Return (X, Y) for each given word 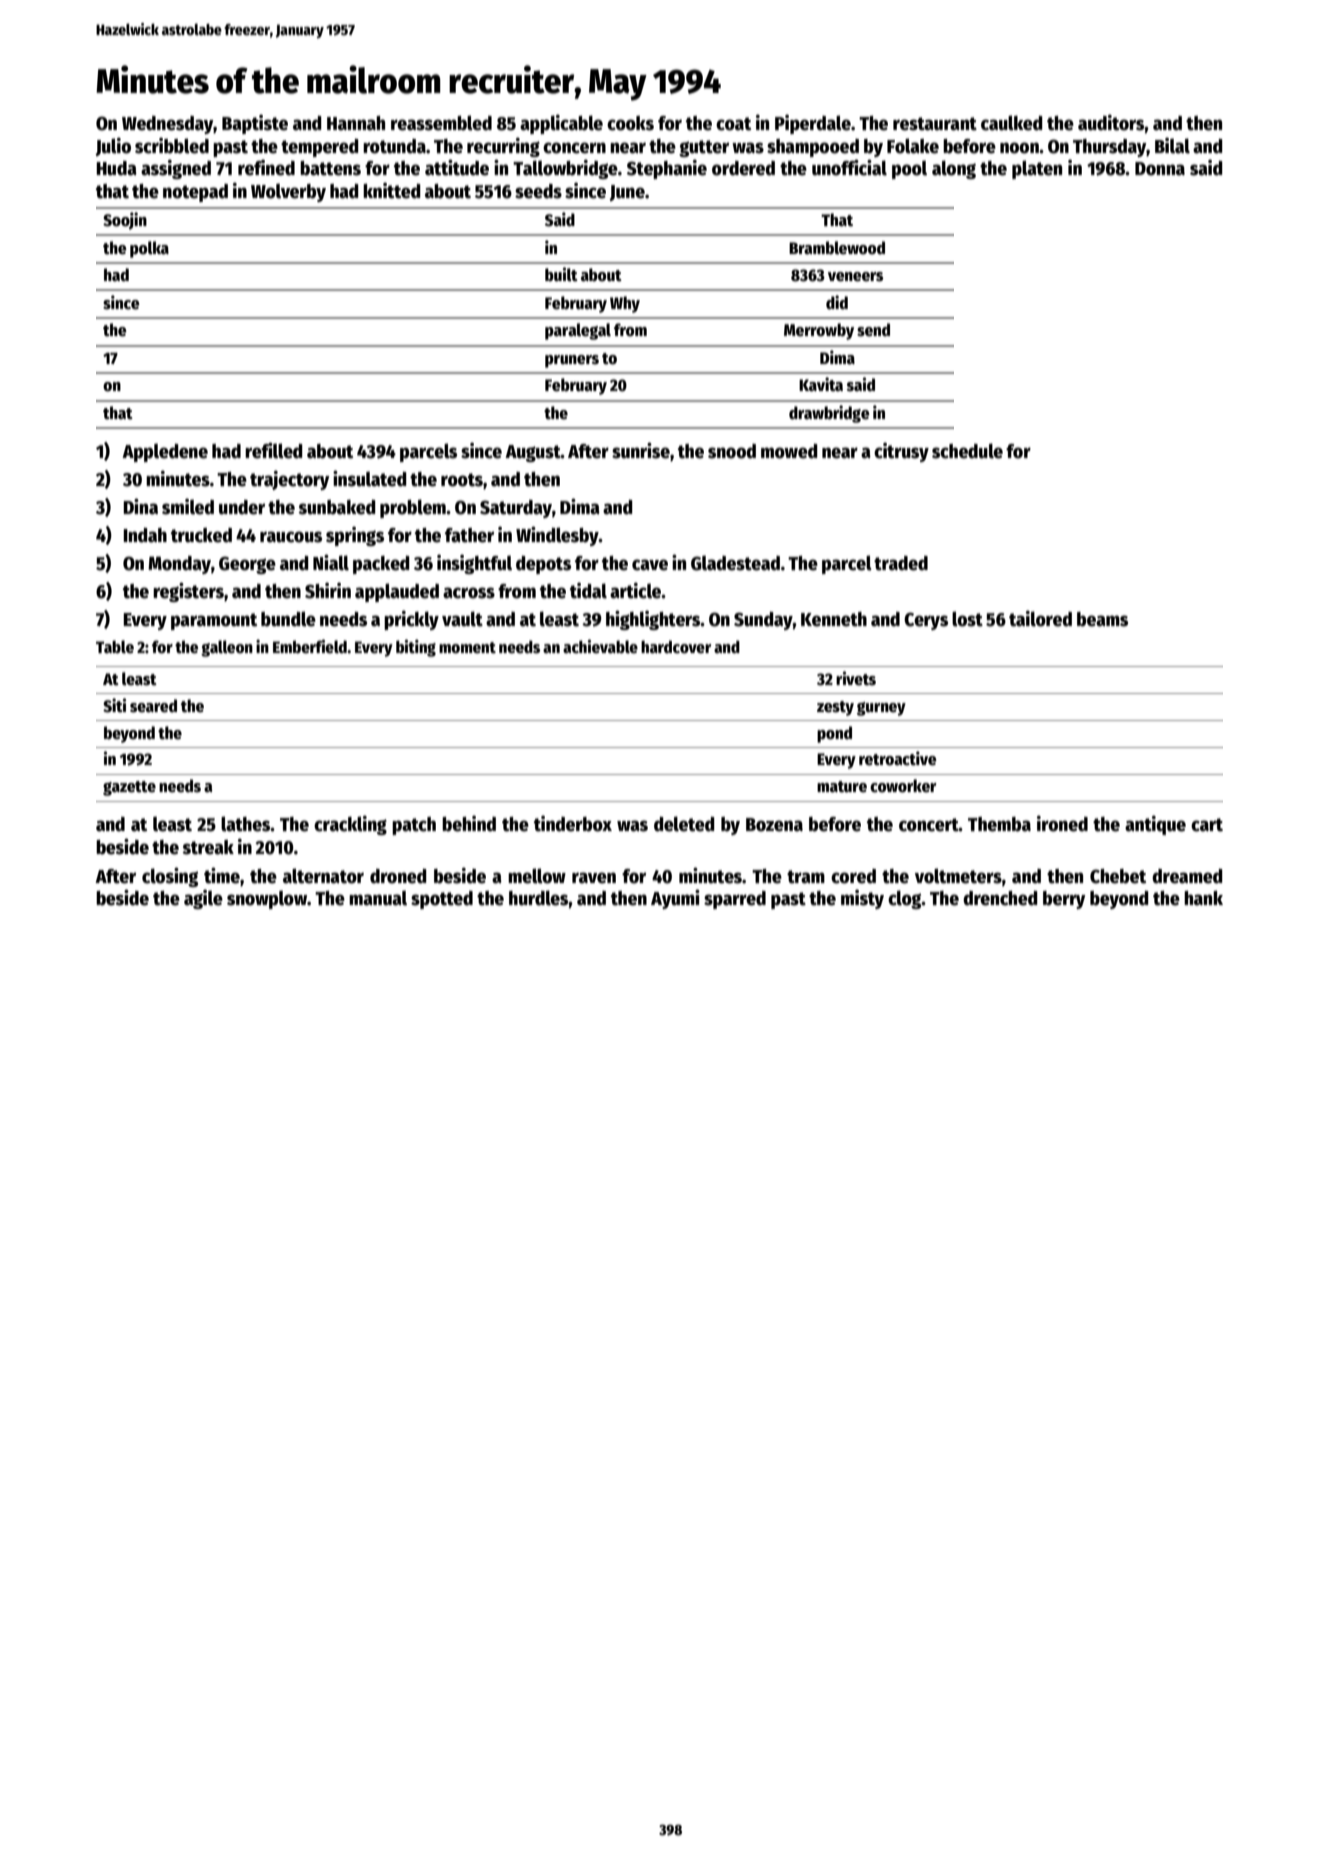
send (873, 330)
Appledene (165, 452)
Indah (145, 535)
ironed (1062, 824)
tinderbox (573, 824)
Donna (1160, 169)
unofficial (849, 167)
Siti (114, 705)
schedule (967, 451)
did (837, 302)
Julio (113, 147)
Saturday (516, 509)
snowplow (267, 899)
